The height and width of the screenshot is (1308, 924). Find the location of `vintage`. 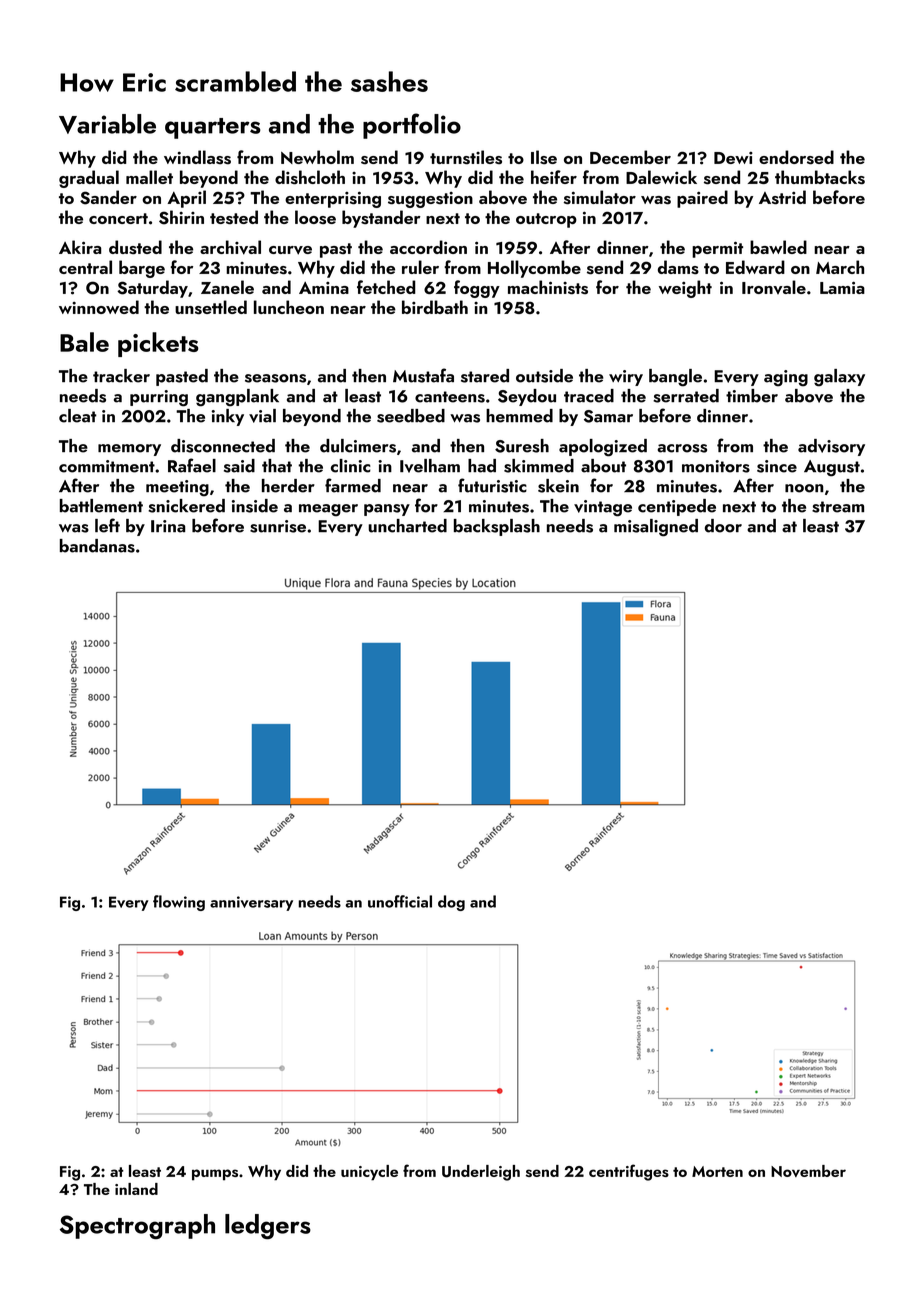

vintage is located at coordinates (603, 508).
